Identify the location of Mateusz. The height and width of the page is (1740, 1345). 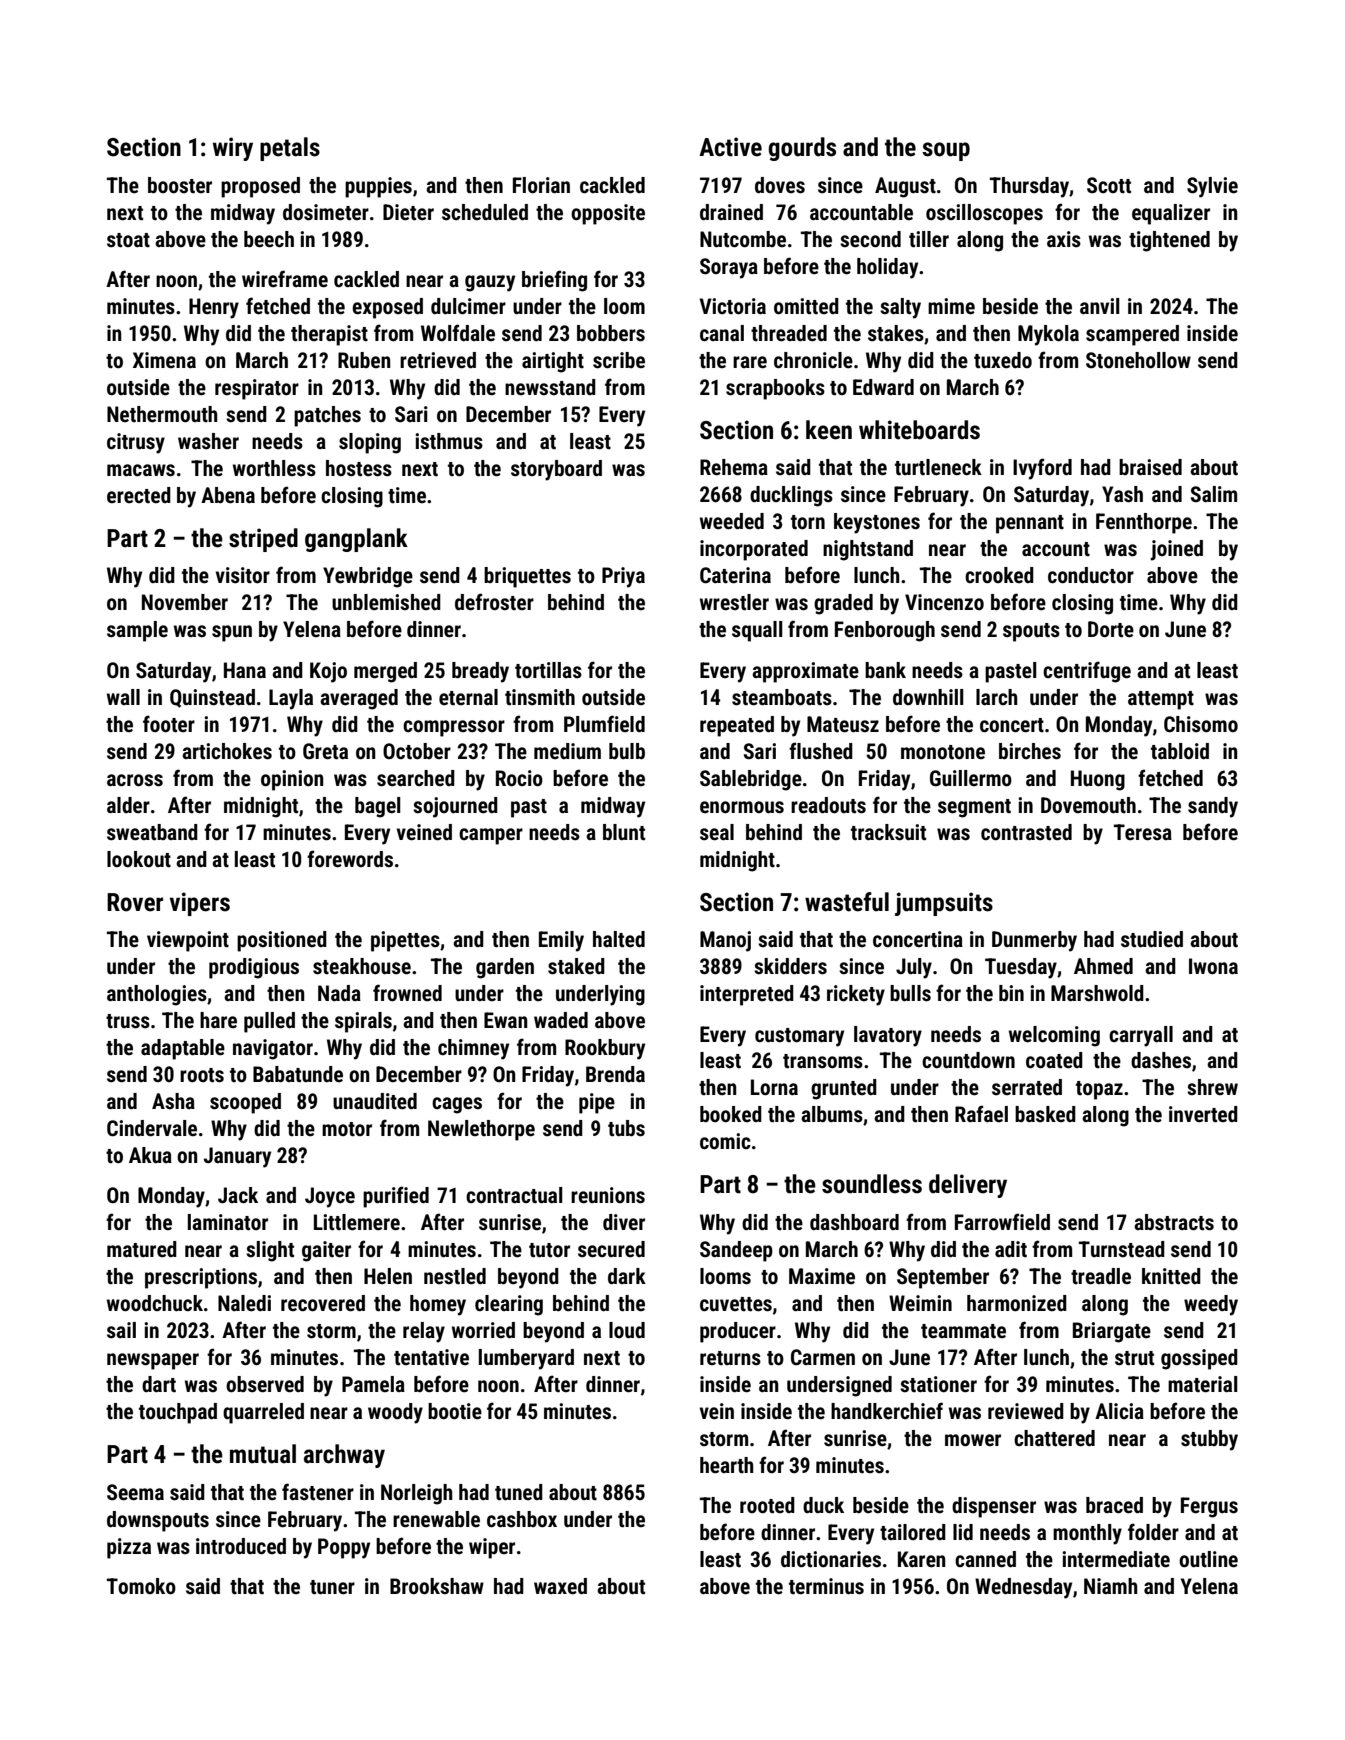
(843, 724).
